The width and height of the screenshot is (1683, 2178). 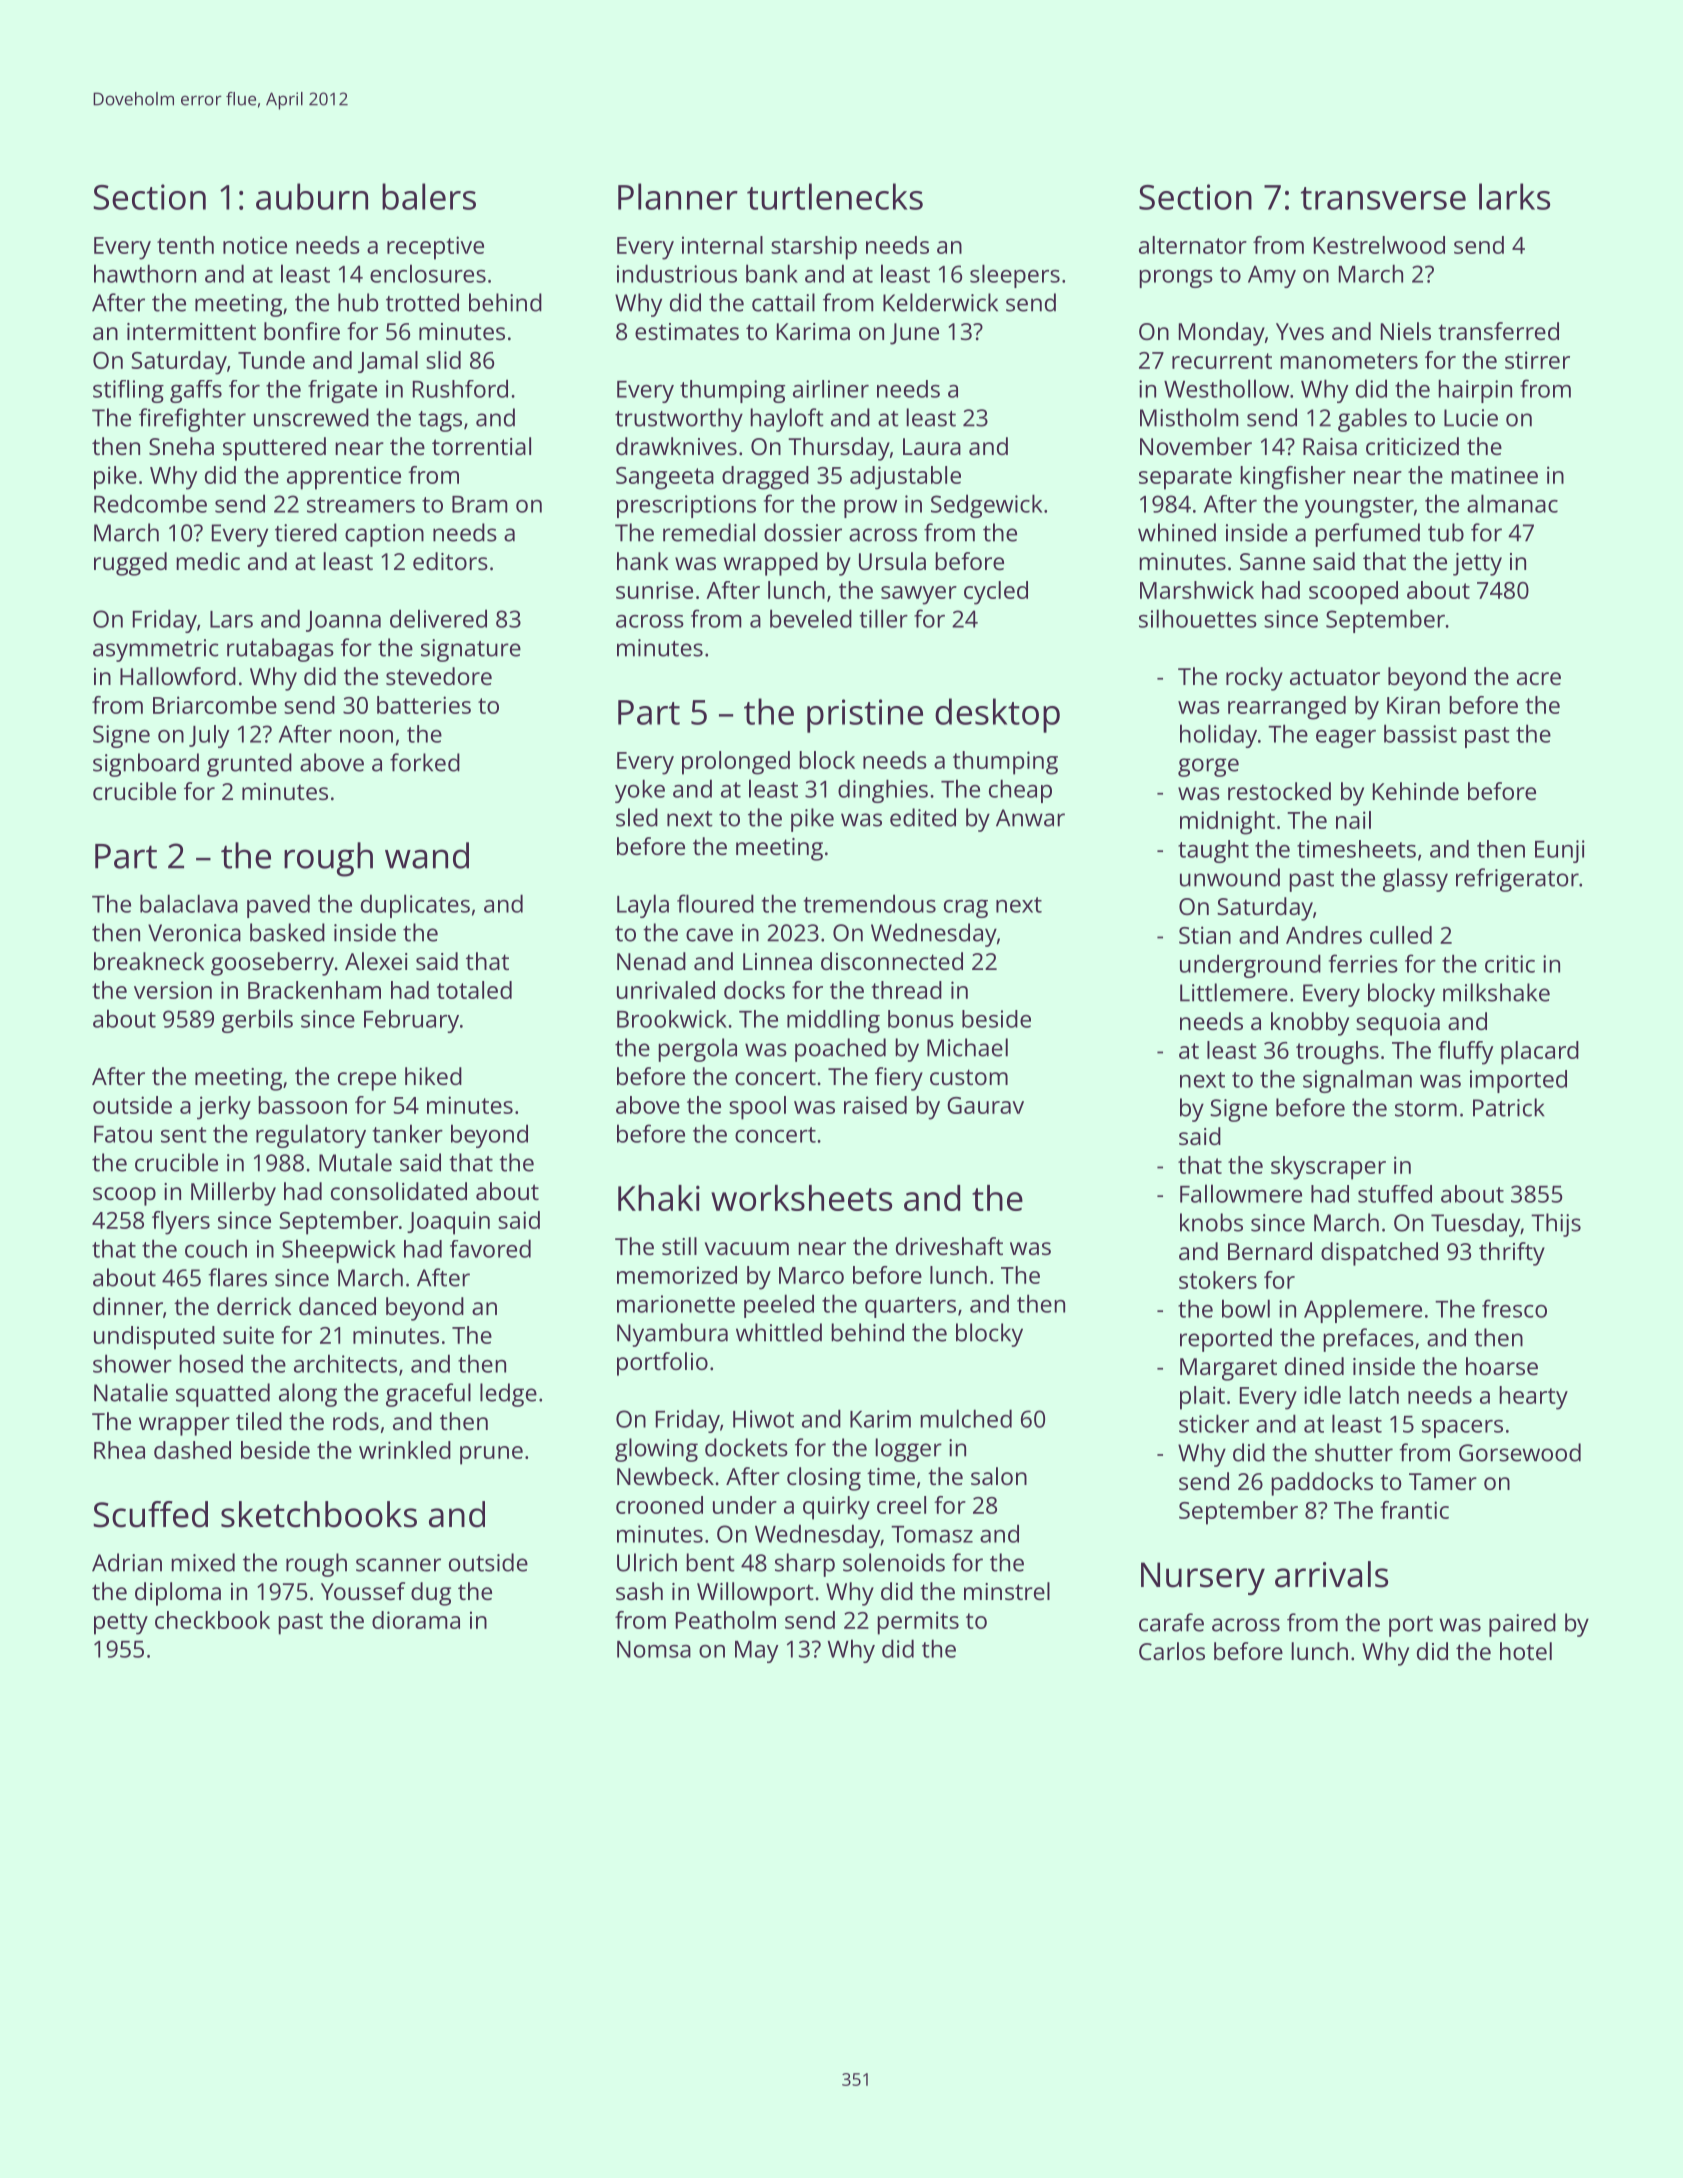 I want to click on Nenad, so click(x=651, y=961).
